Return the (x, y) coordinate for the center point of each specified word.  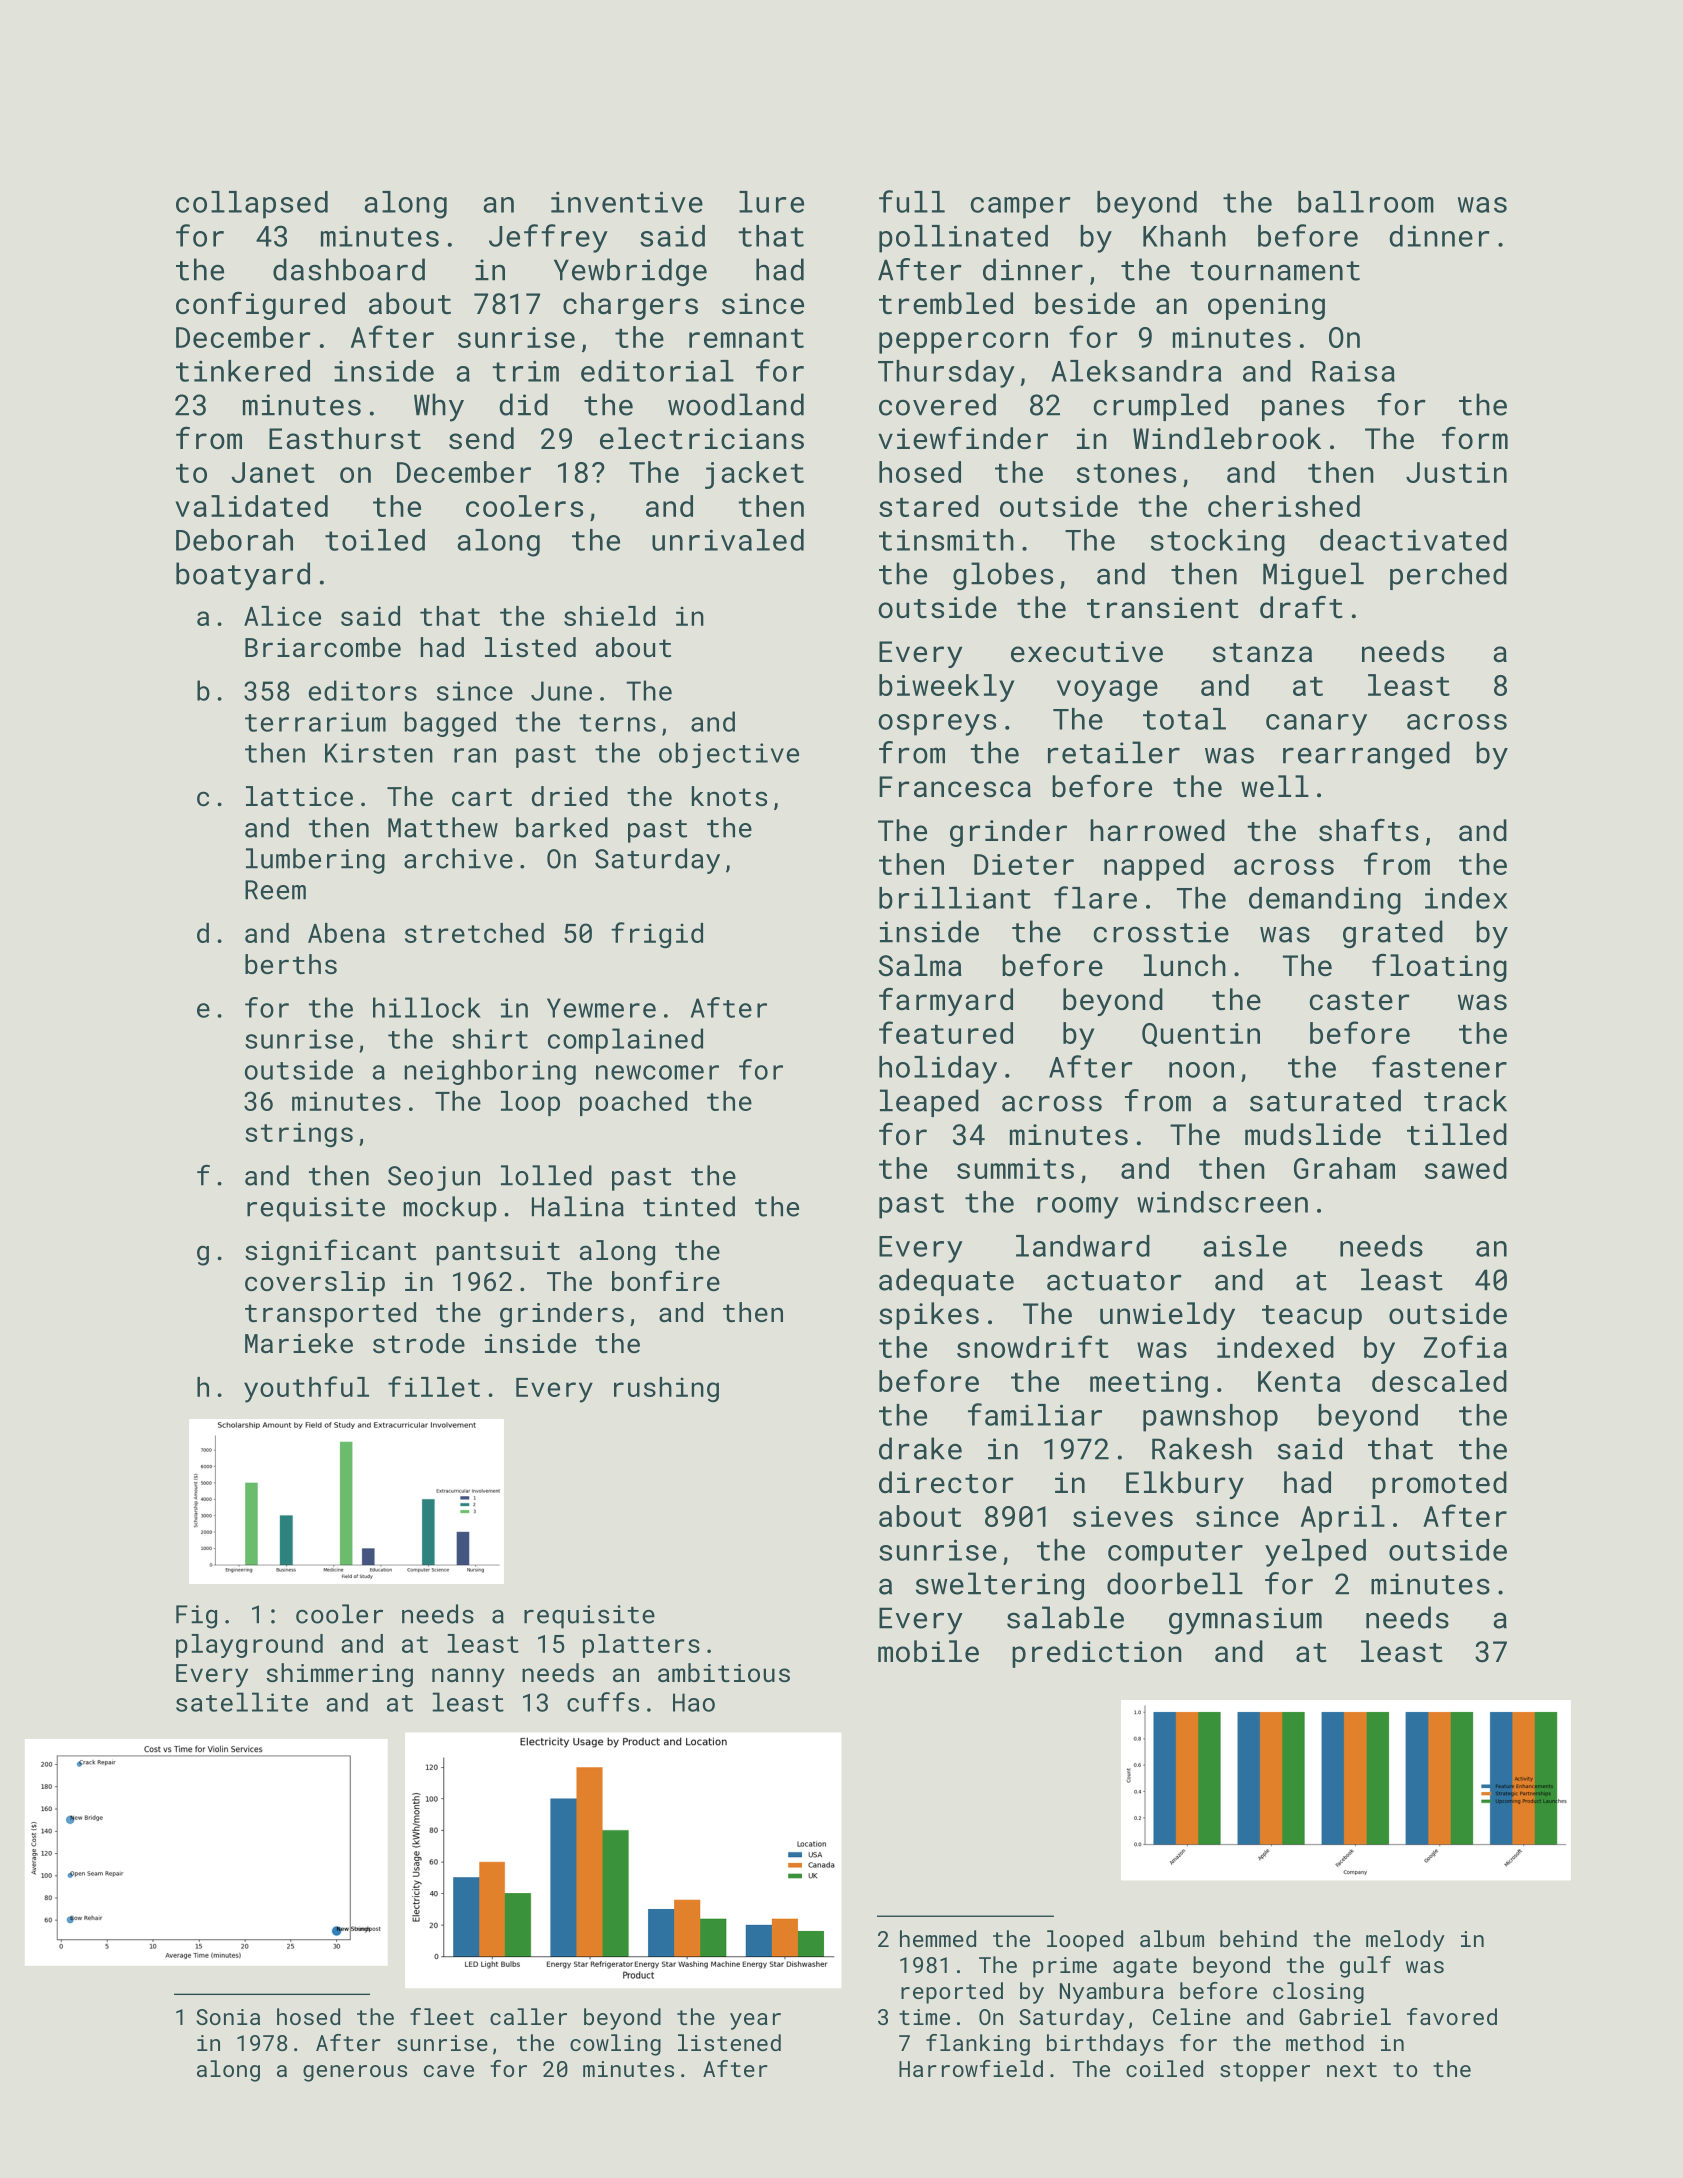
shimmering (339, 1675)
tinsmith (946, 540)
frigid (657, 935)
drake (920, 1448)
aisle (1245, 1246)
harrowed (1157, 830)
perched (1448, 576)
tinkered (243, 371)
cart (482, 797)
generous (355, 2073)
